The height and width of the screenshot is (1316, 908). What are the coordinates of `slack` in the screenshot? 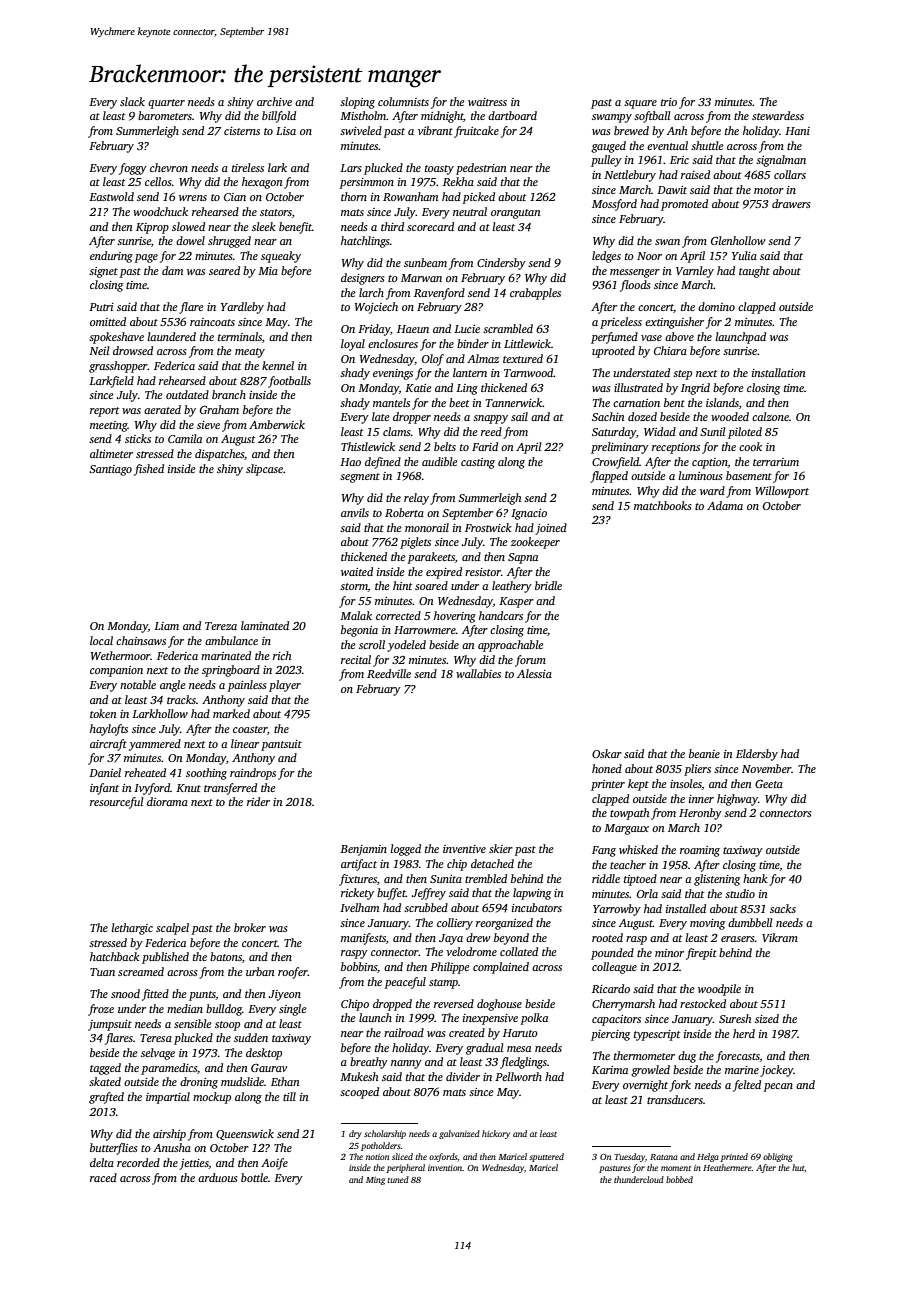 It's located at (132, 101).
